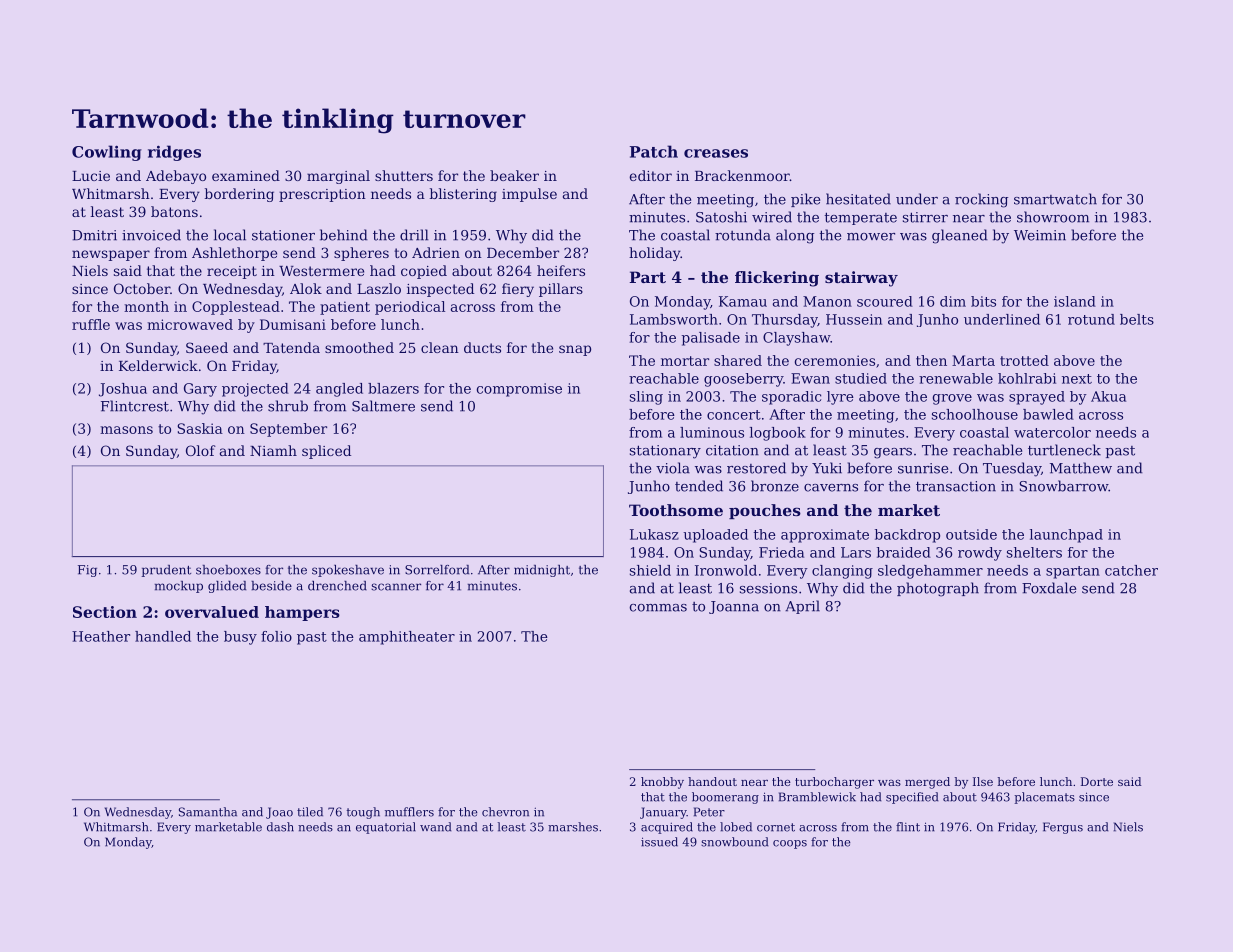 This screenshot has height=952, width=1233. What do you see at coordinates (658, 608) in the screenshot?
I see `commas` at bounding box center [658, 608].
